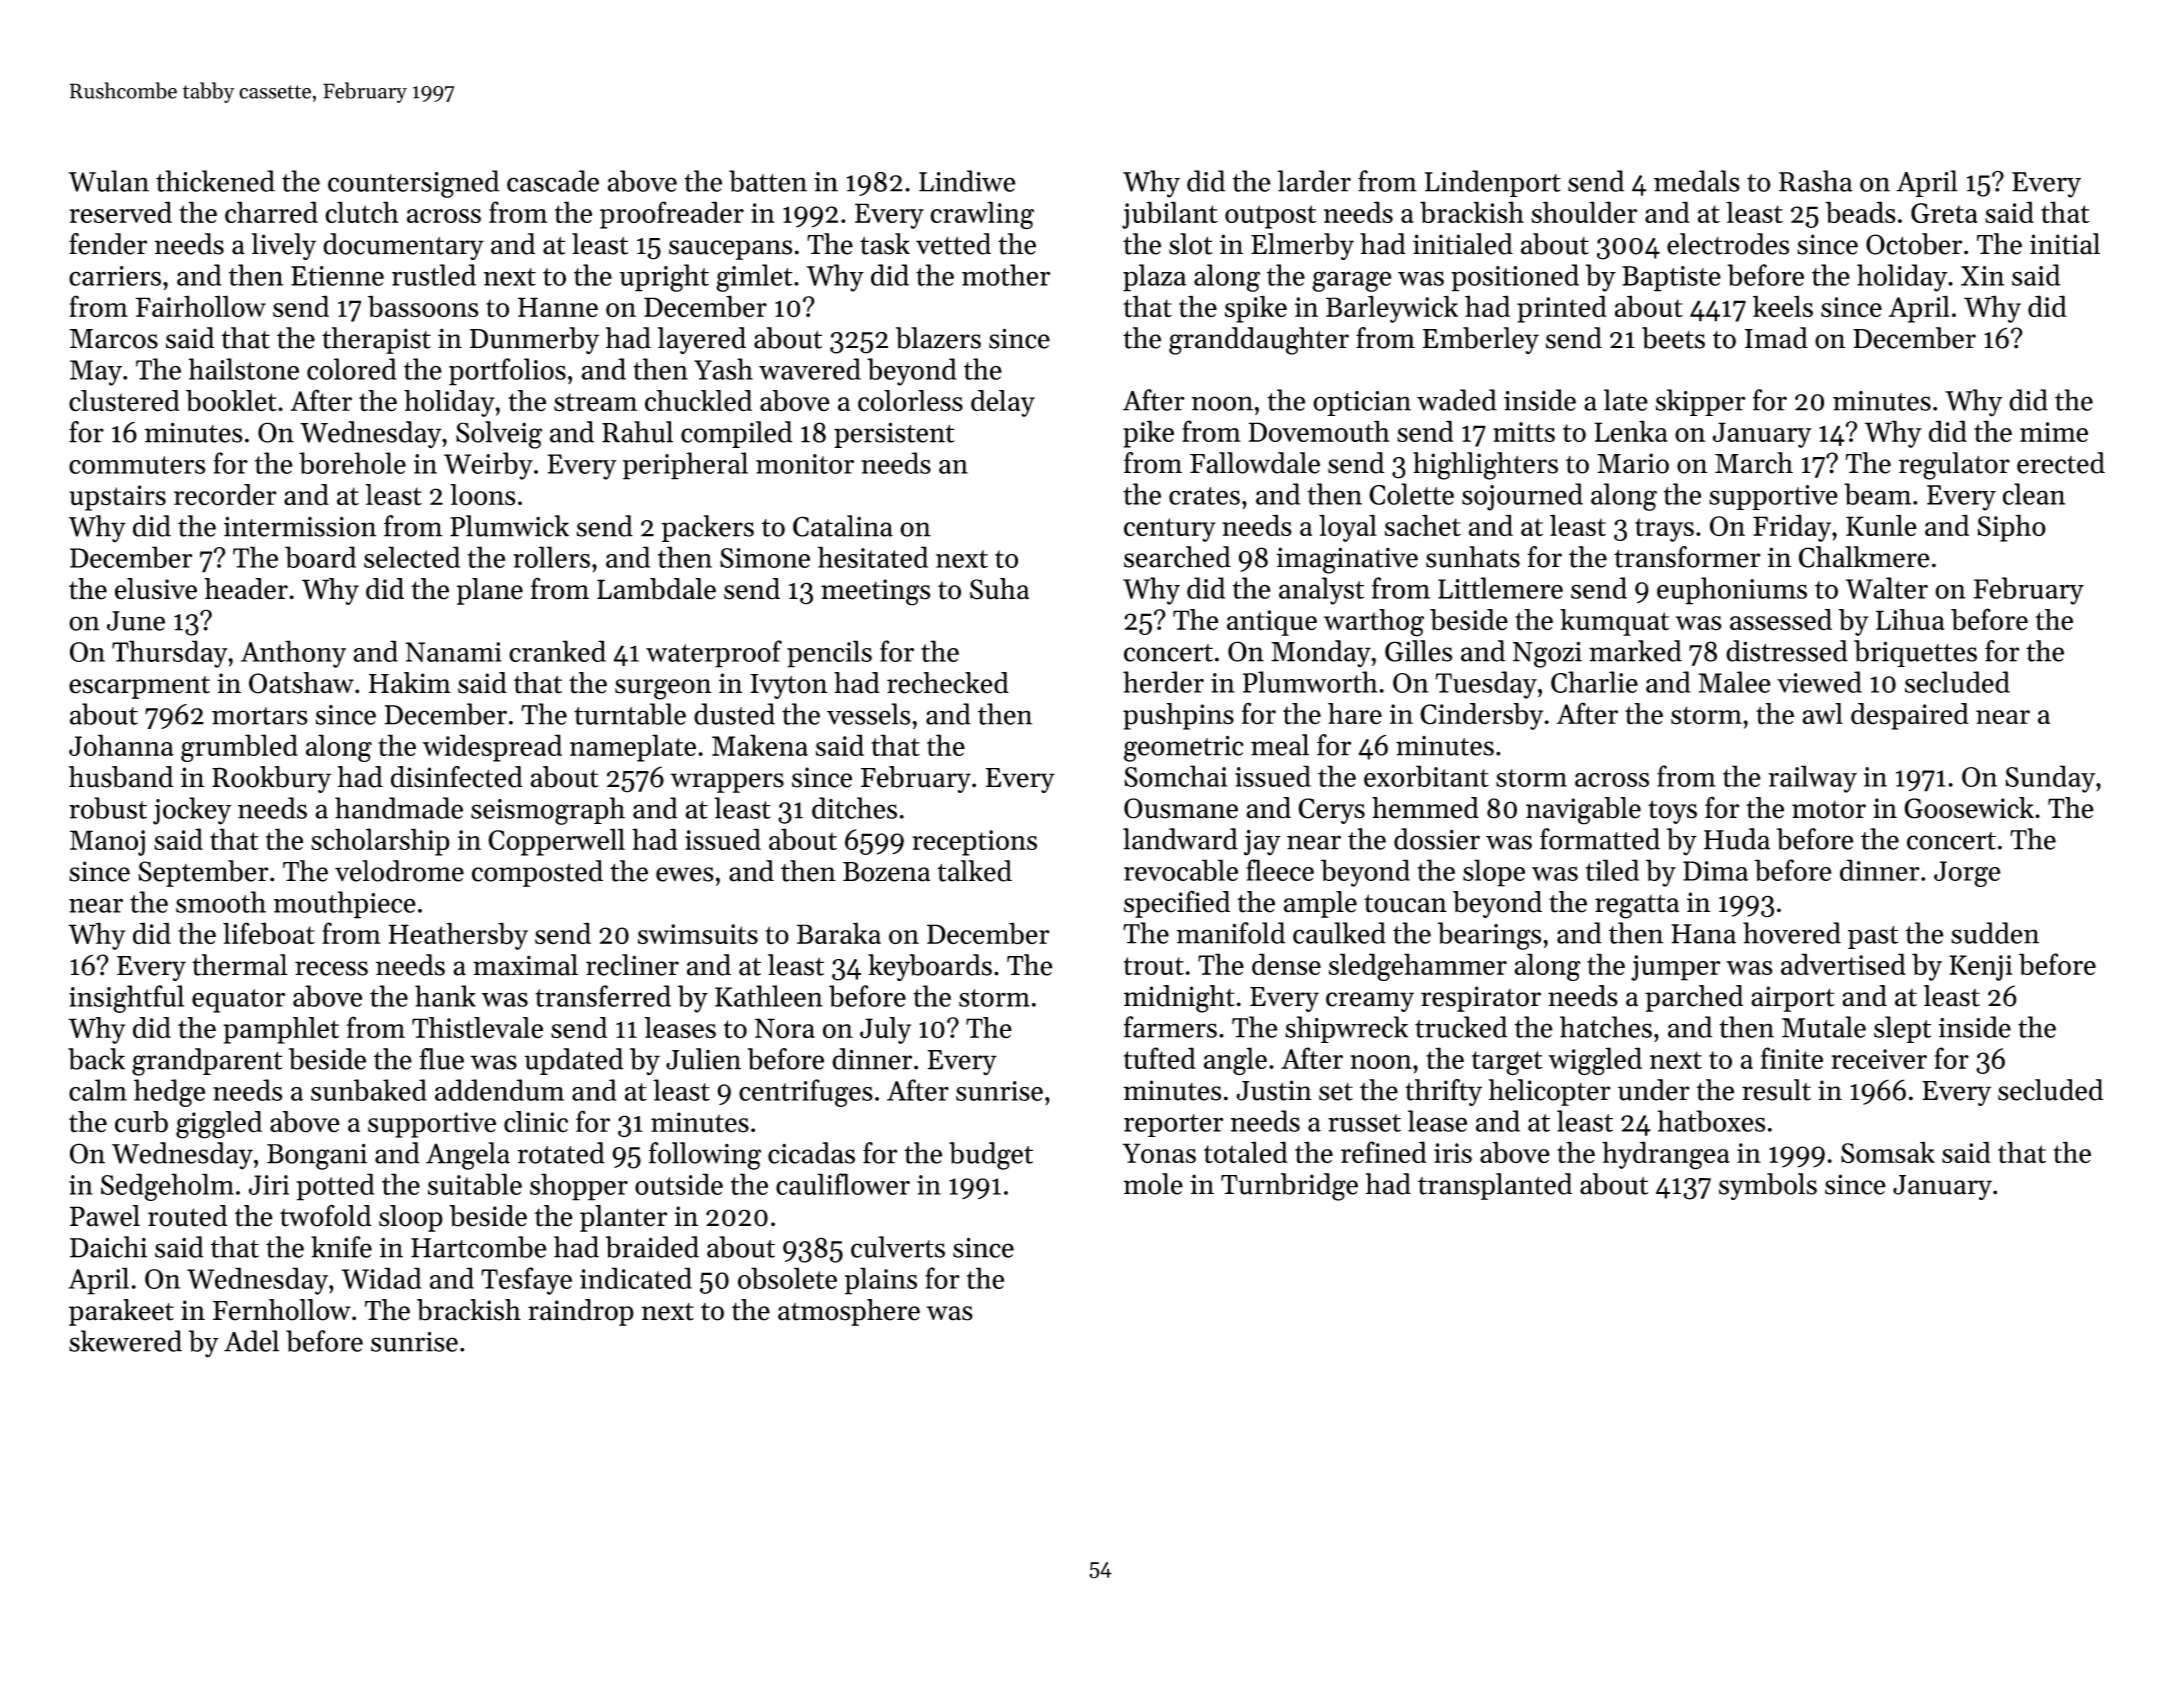 This image has height=1683, width=2178. Describe the element at coordinates (1776, 338) in the image. I see `Imad` at that location.
